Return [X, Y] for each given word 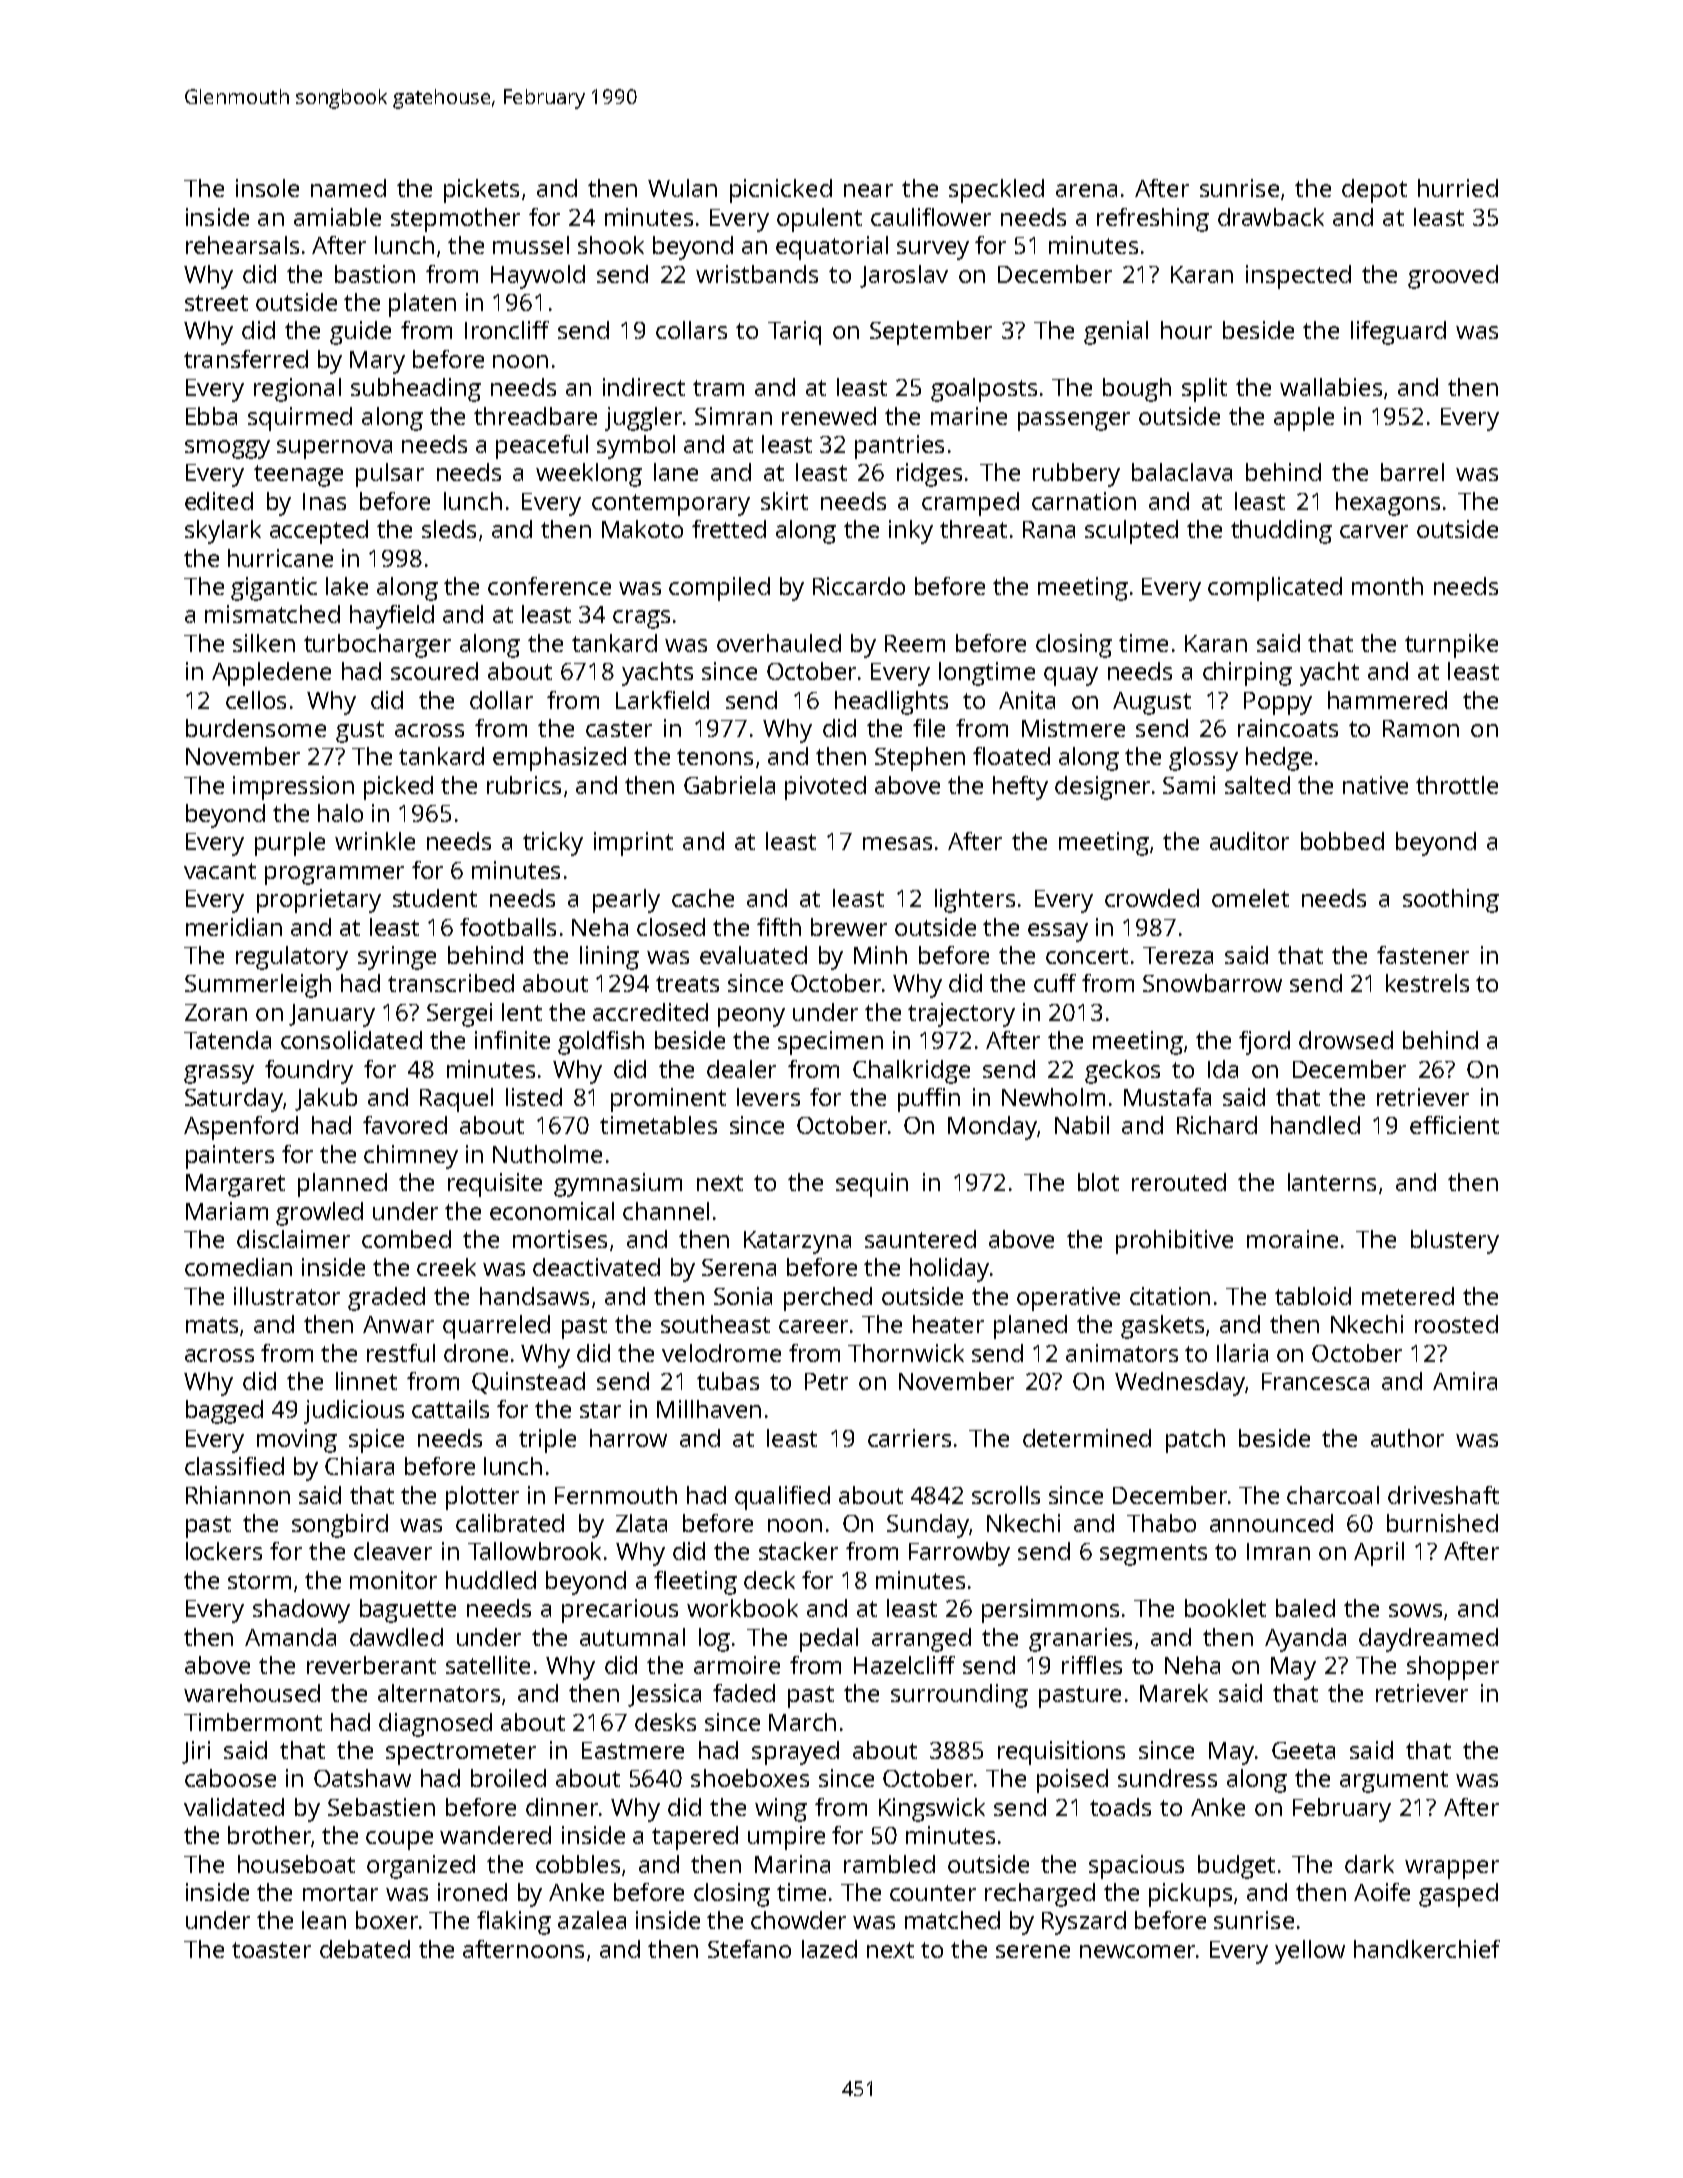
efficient [1454, 1125]
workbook [742, 1608]
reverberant [371, 1665]
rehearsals [242, 245]
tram [718, 388]
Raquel [456, 1100]
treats [687, 984]
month [1387, 586]
